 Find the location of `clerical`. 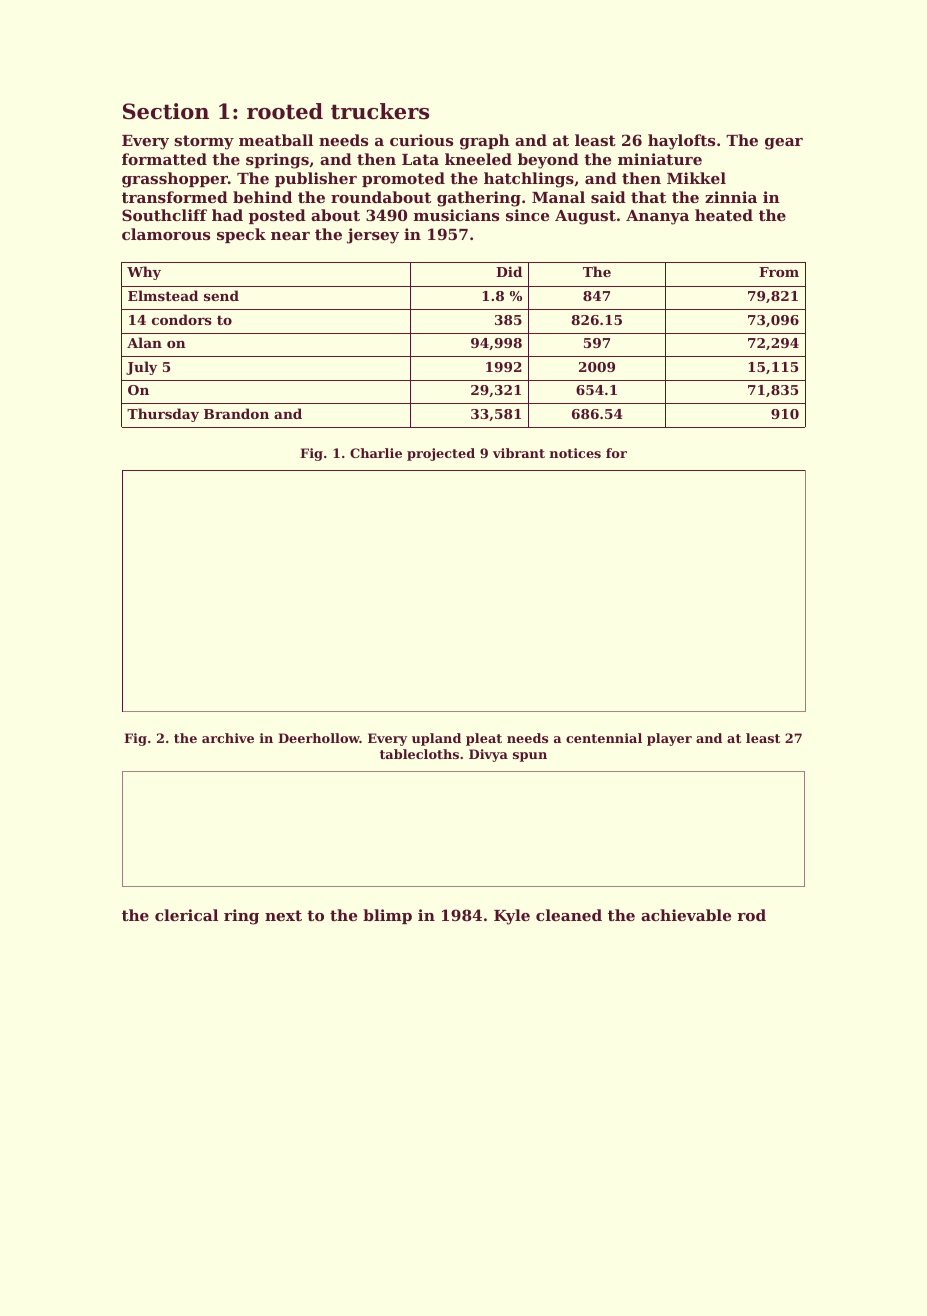

clerical is located at coordinates (186, 915).
